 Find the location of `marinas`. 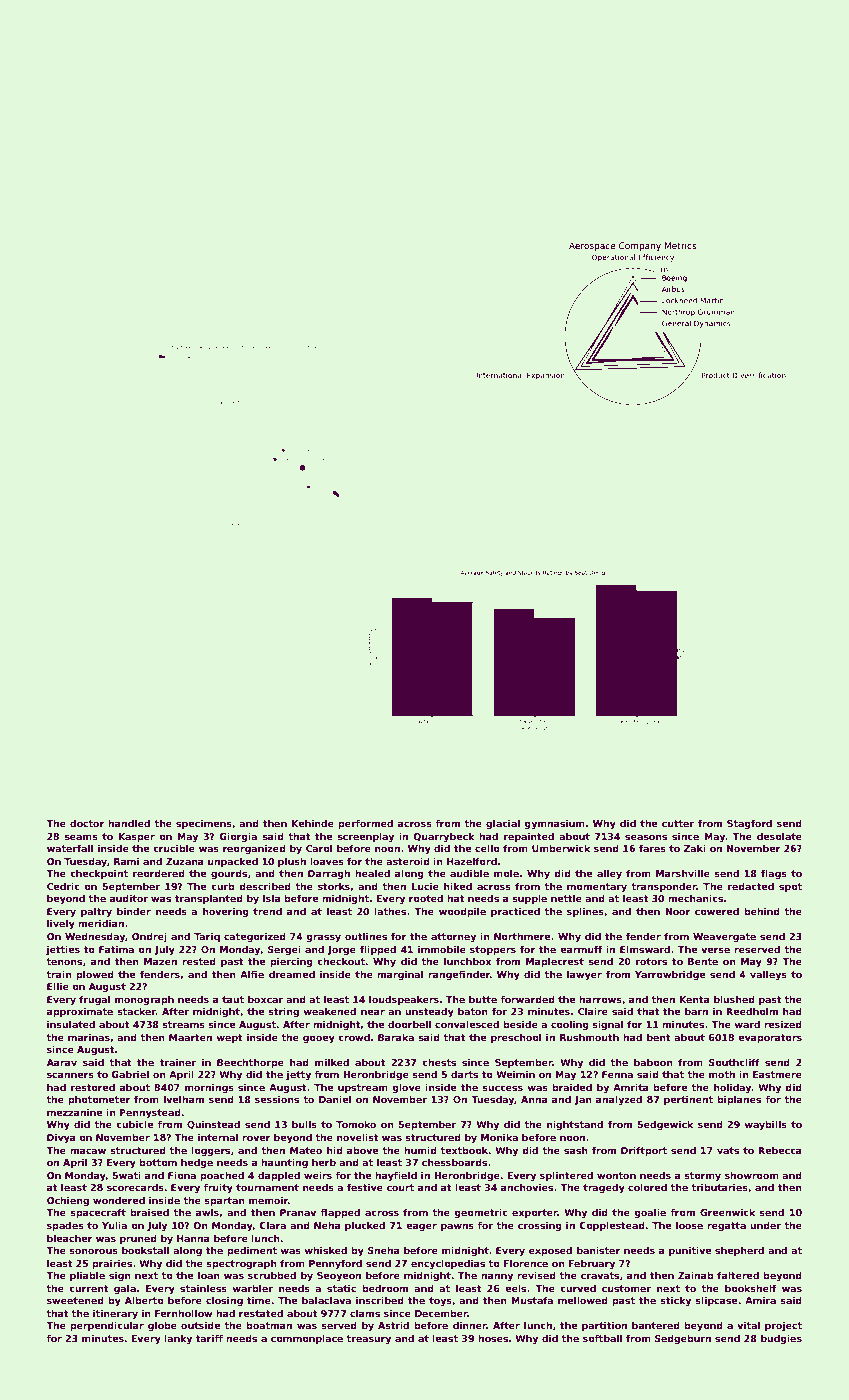

marinas is located at coordinates (89, 1037).
